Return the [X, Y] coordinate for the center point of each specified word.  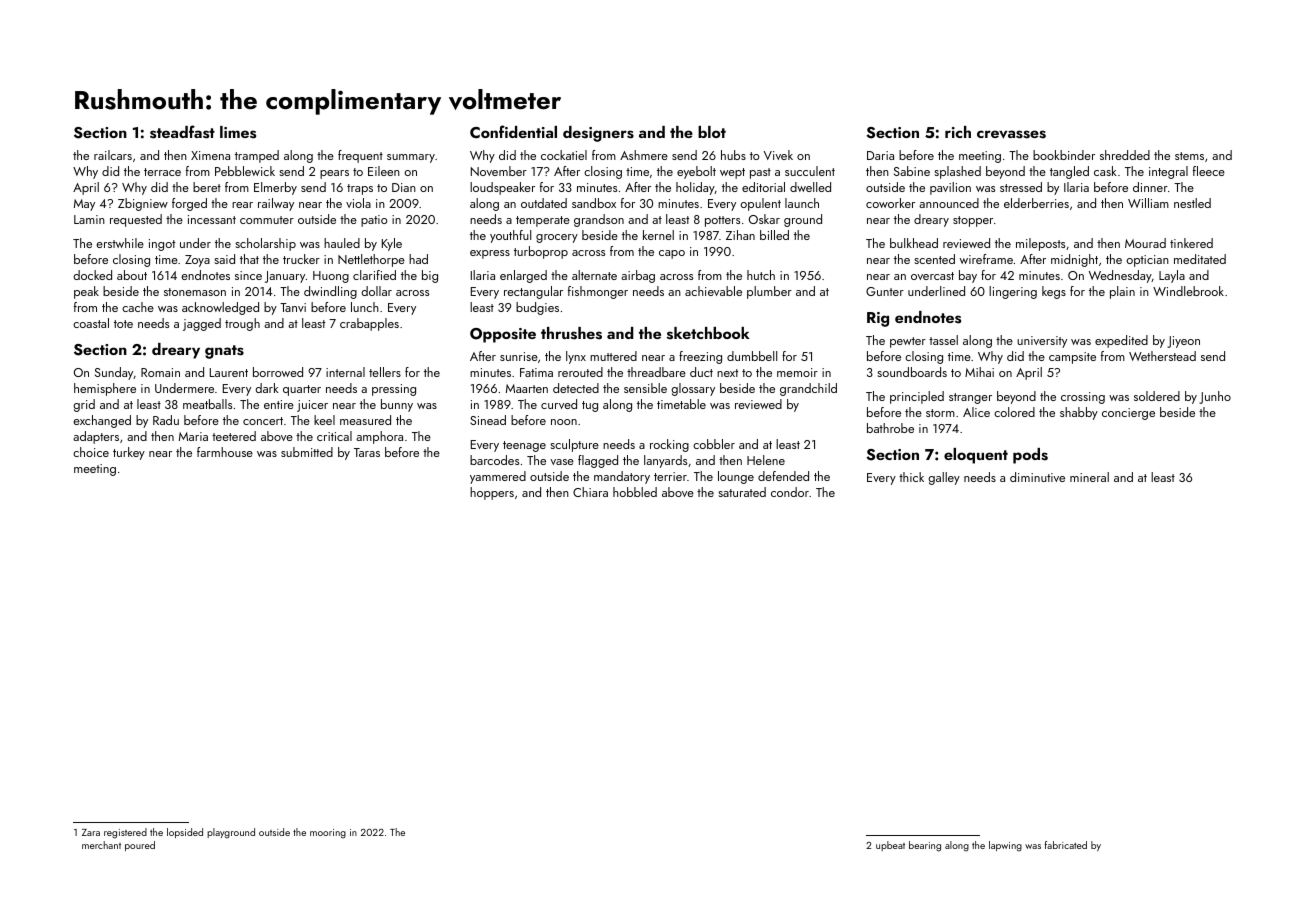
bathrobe [890, 428]
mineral [1089, 477]
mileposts [1040, 244]
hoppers [492, 493]
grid [84, 405]
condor [790, 492]
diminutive [1037, 477]
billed [774, 235]
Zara [91, 832]
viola [358, 203]
